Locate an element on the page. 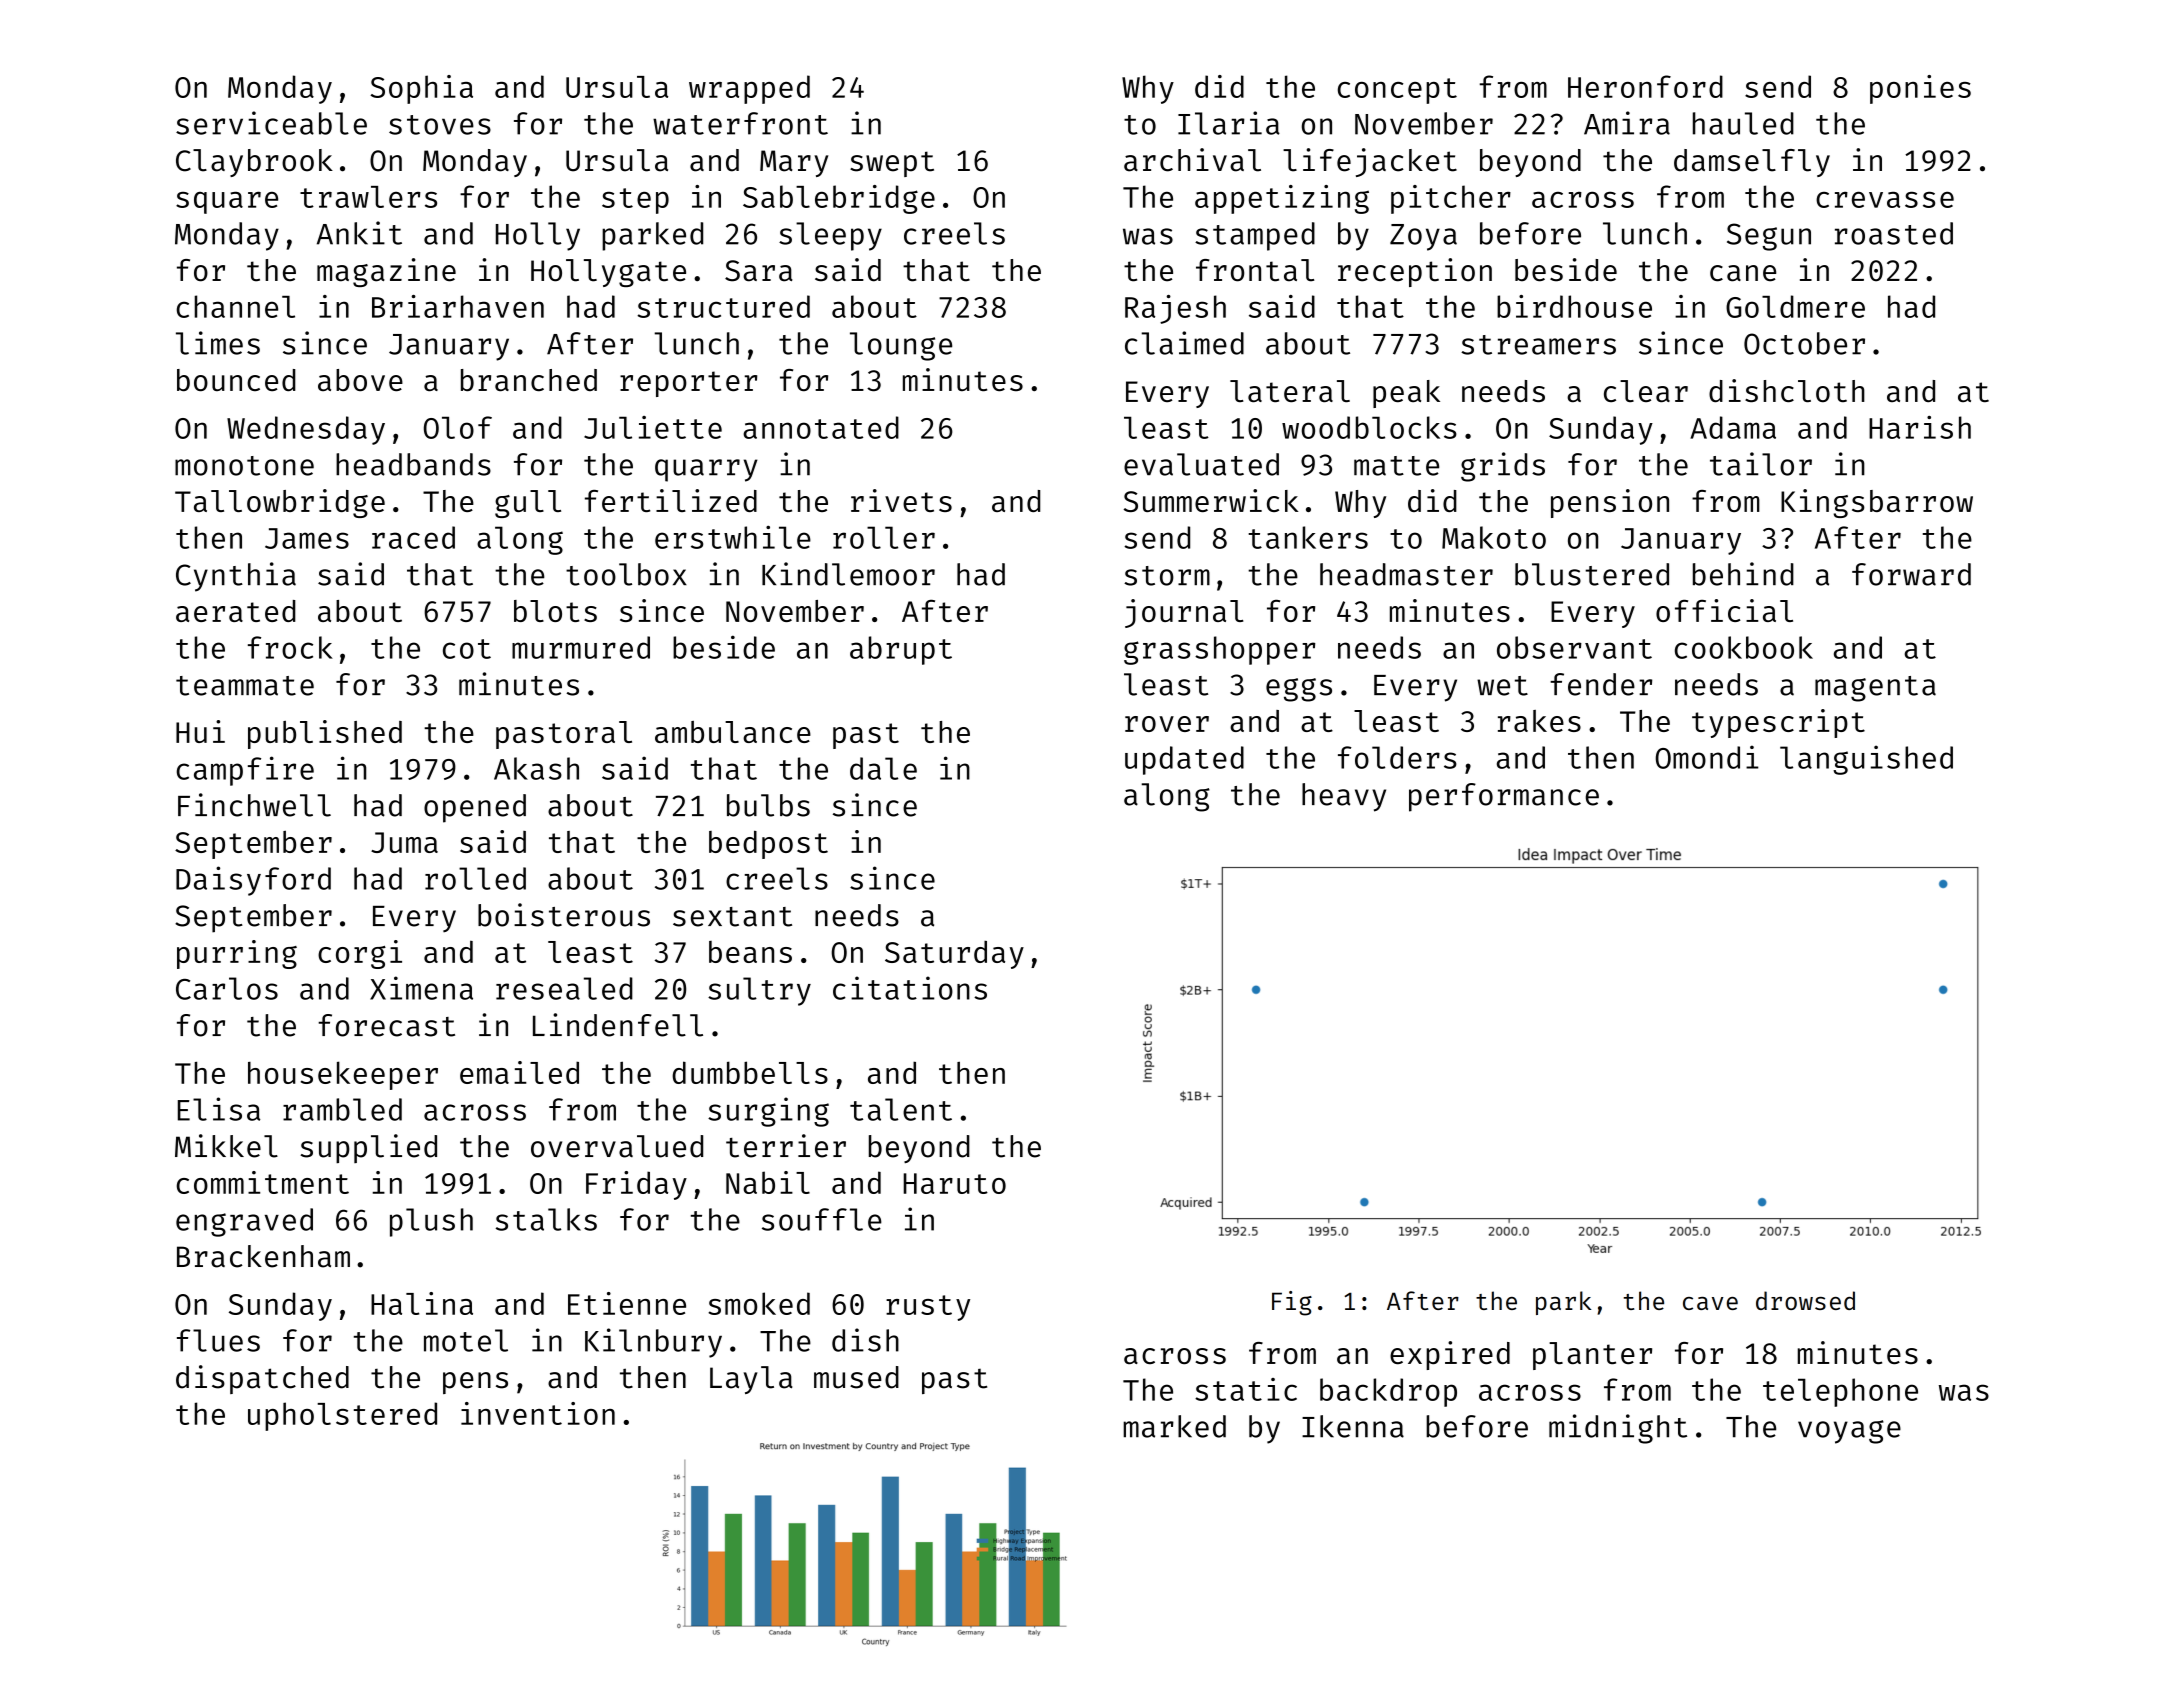 The width and height of the document is (2178, 1683). magenta is located at coordinates (1875, 689).
